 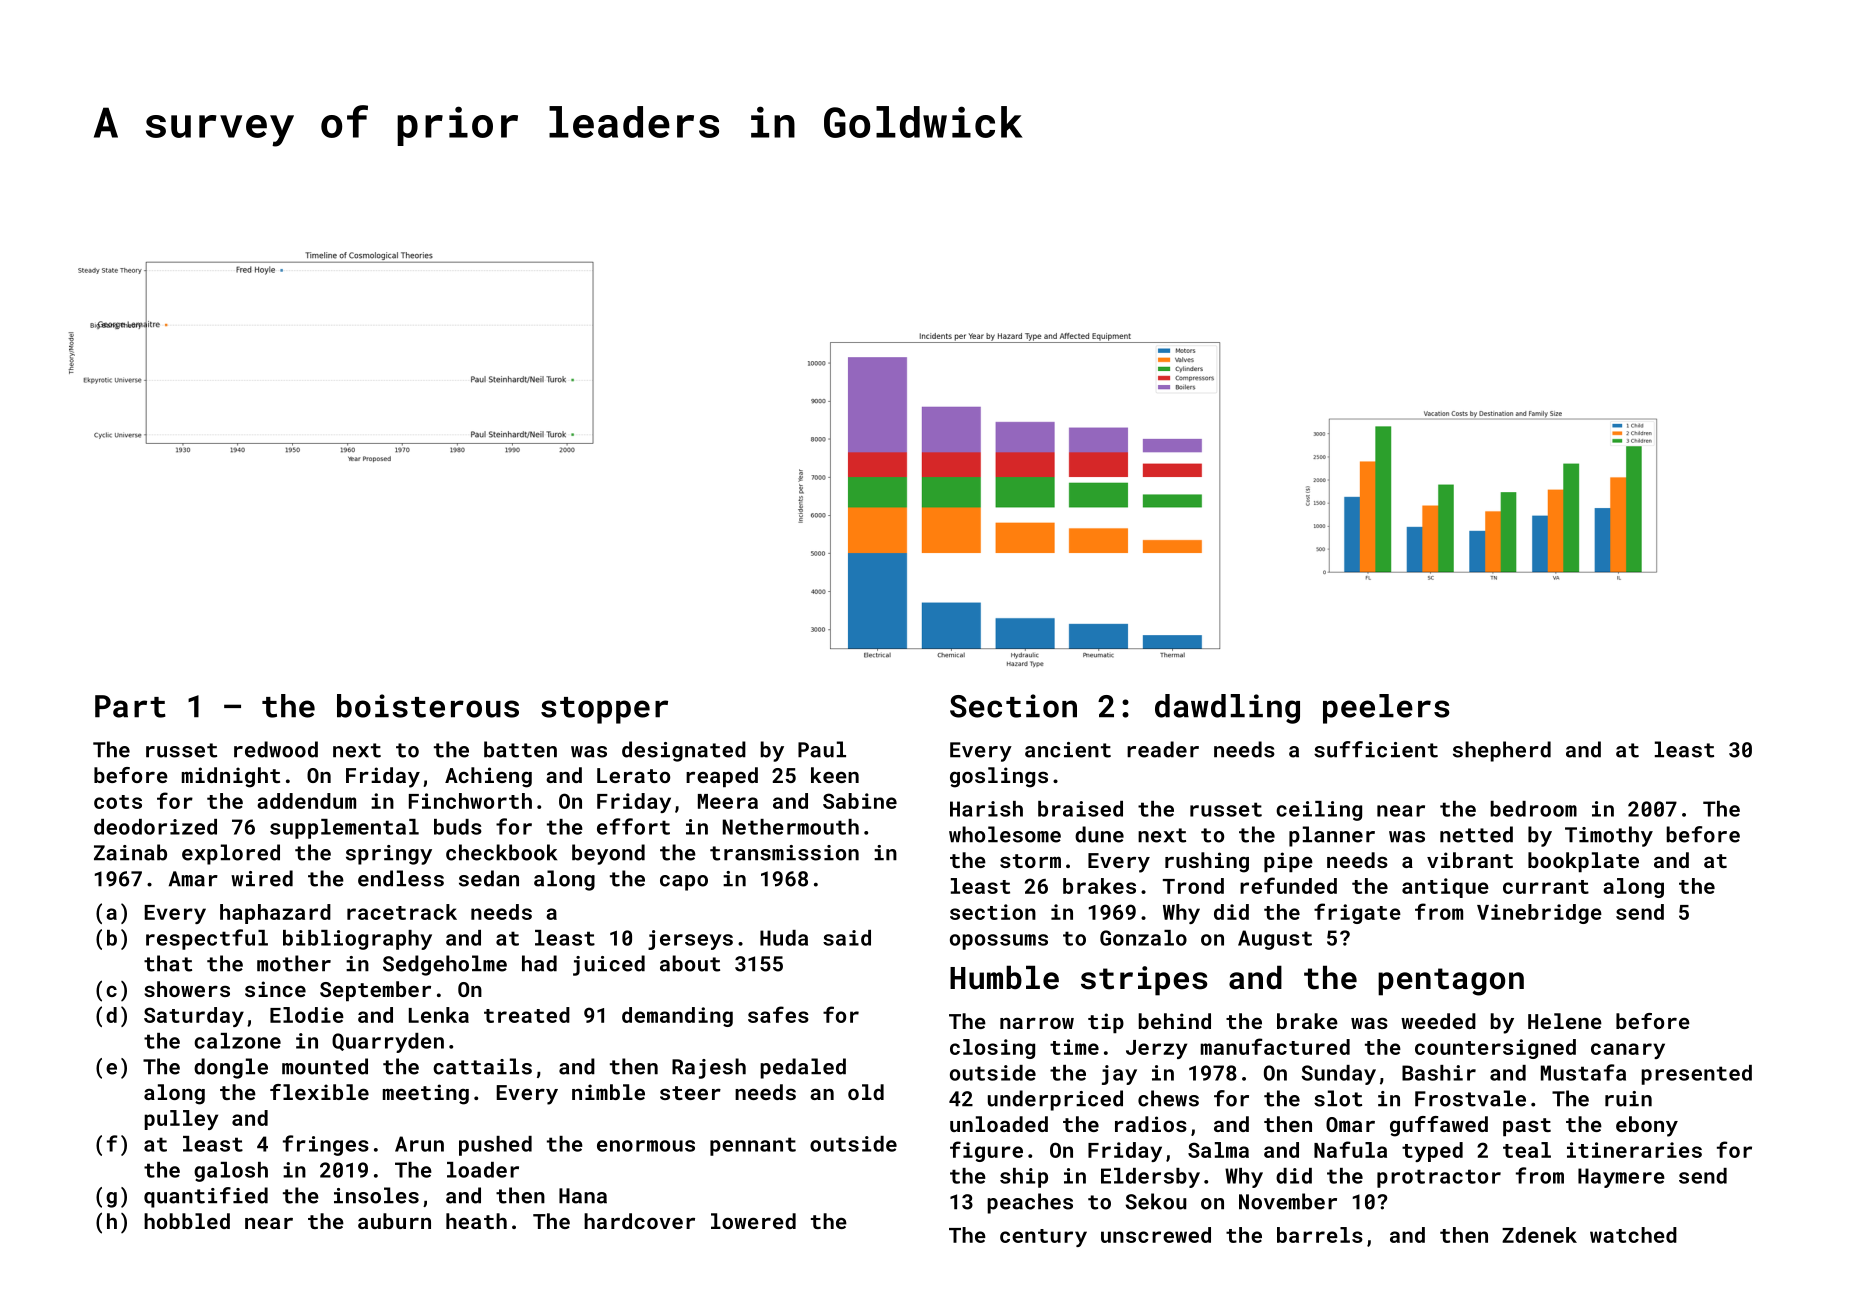 I want to click on safes, so click(x=778, y=1014).
